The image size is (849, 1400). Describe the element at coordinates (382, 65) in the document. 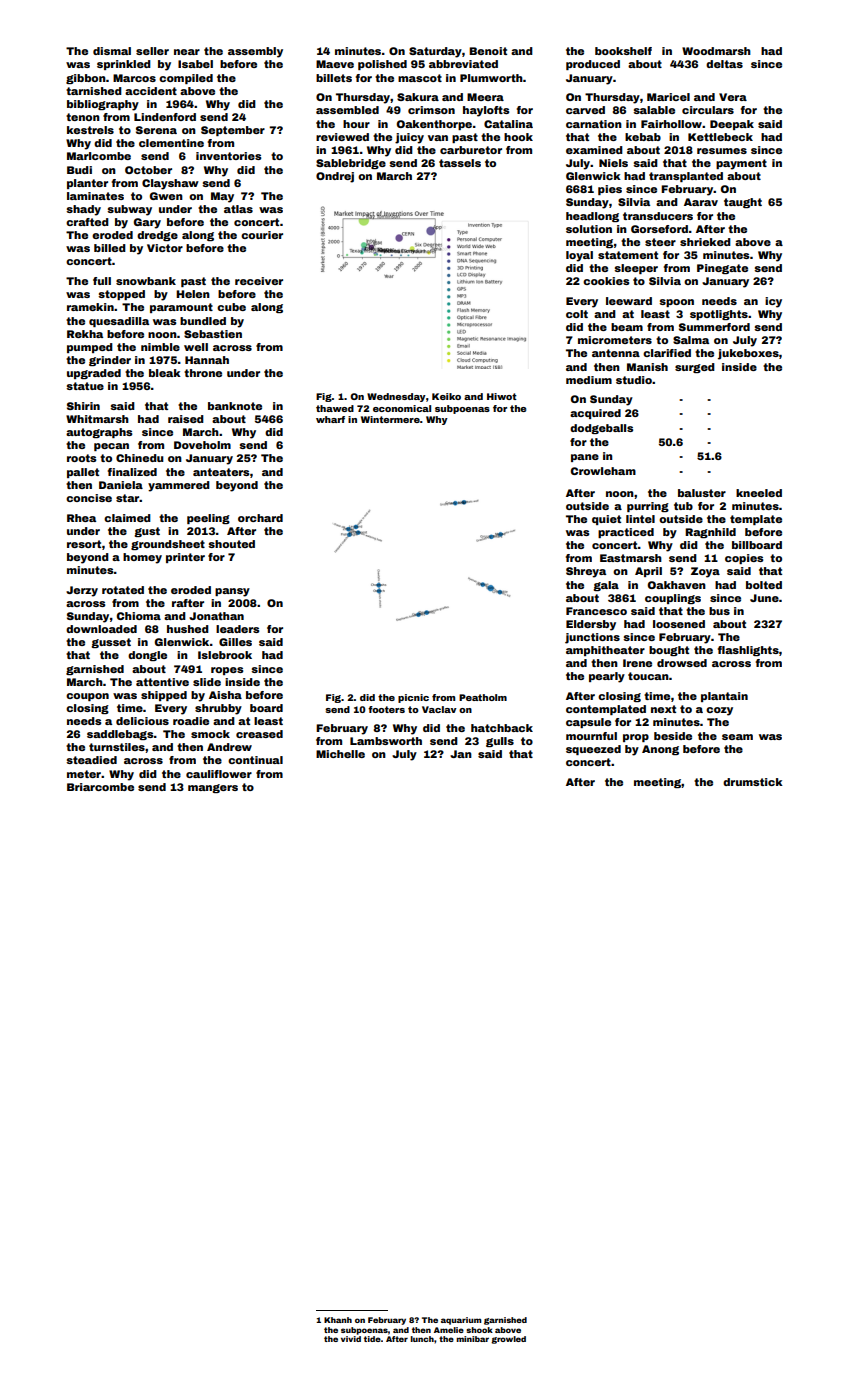

I see `polished` at that location.
